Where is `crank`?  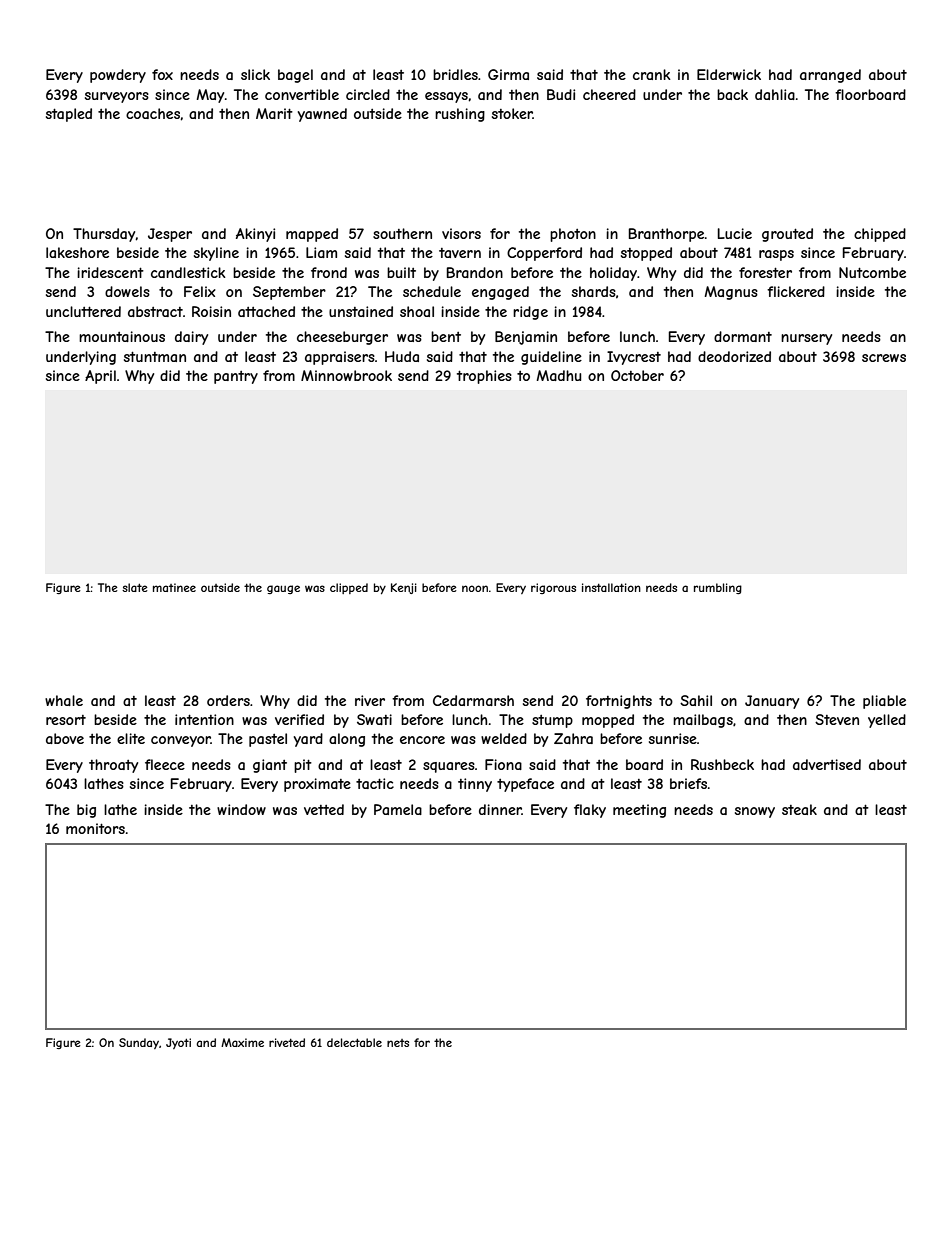 crank is located at coordinates (652, 74).
